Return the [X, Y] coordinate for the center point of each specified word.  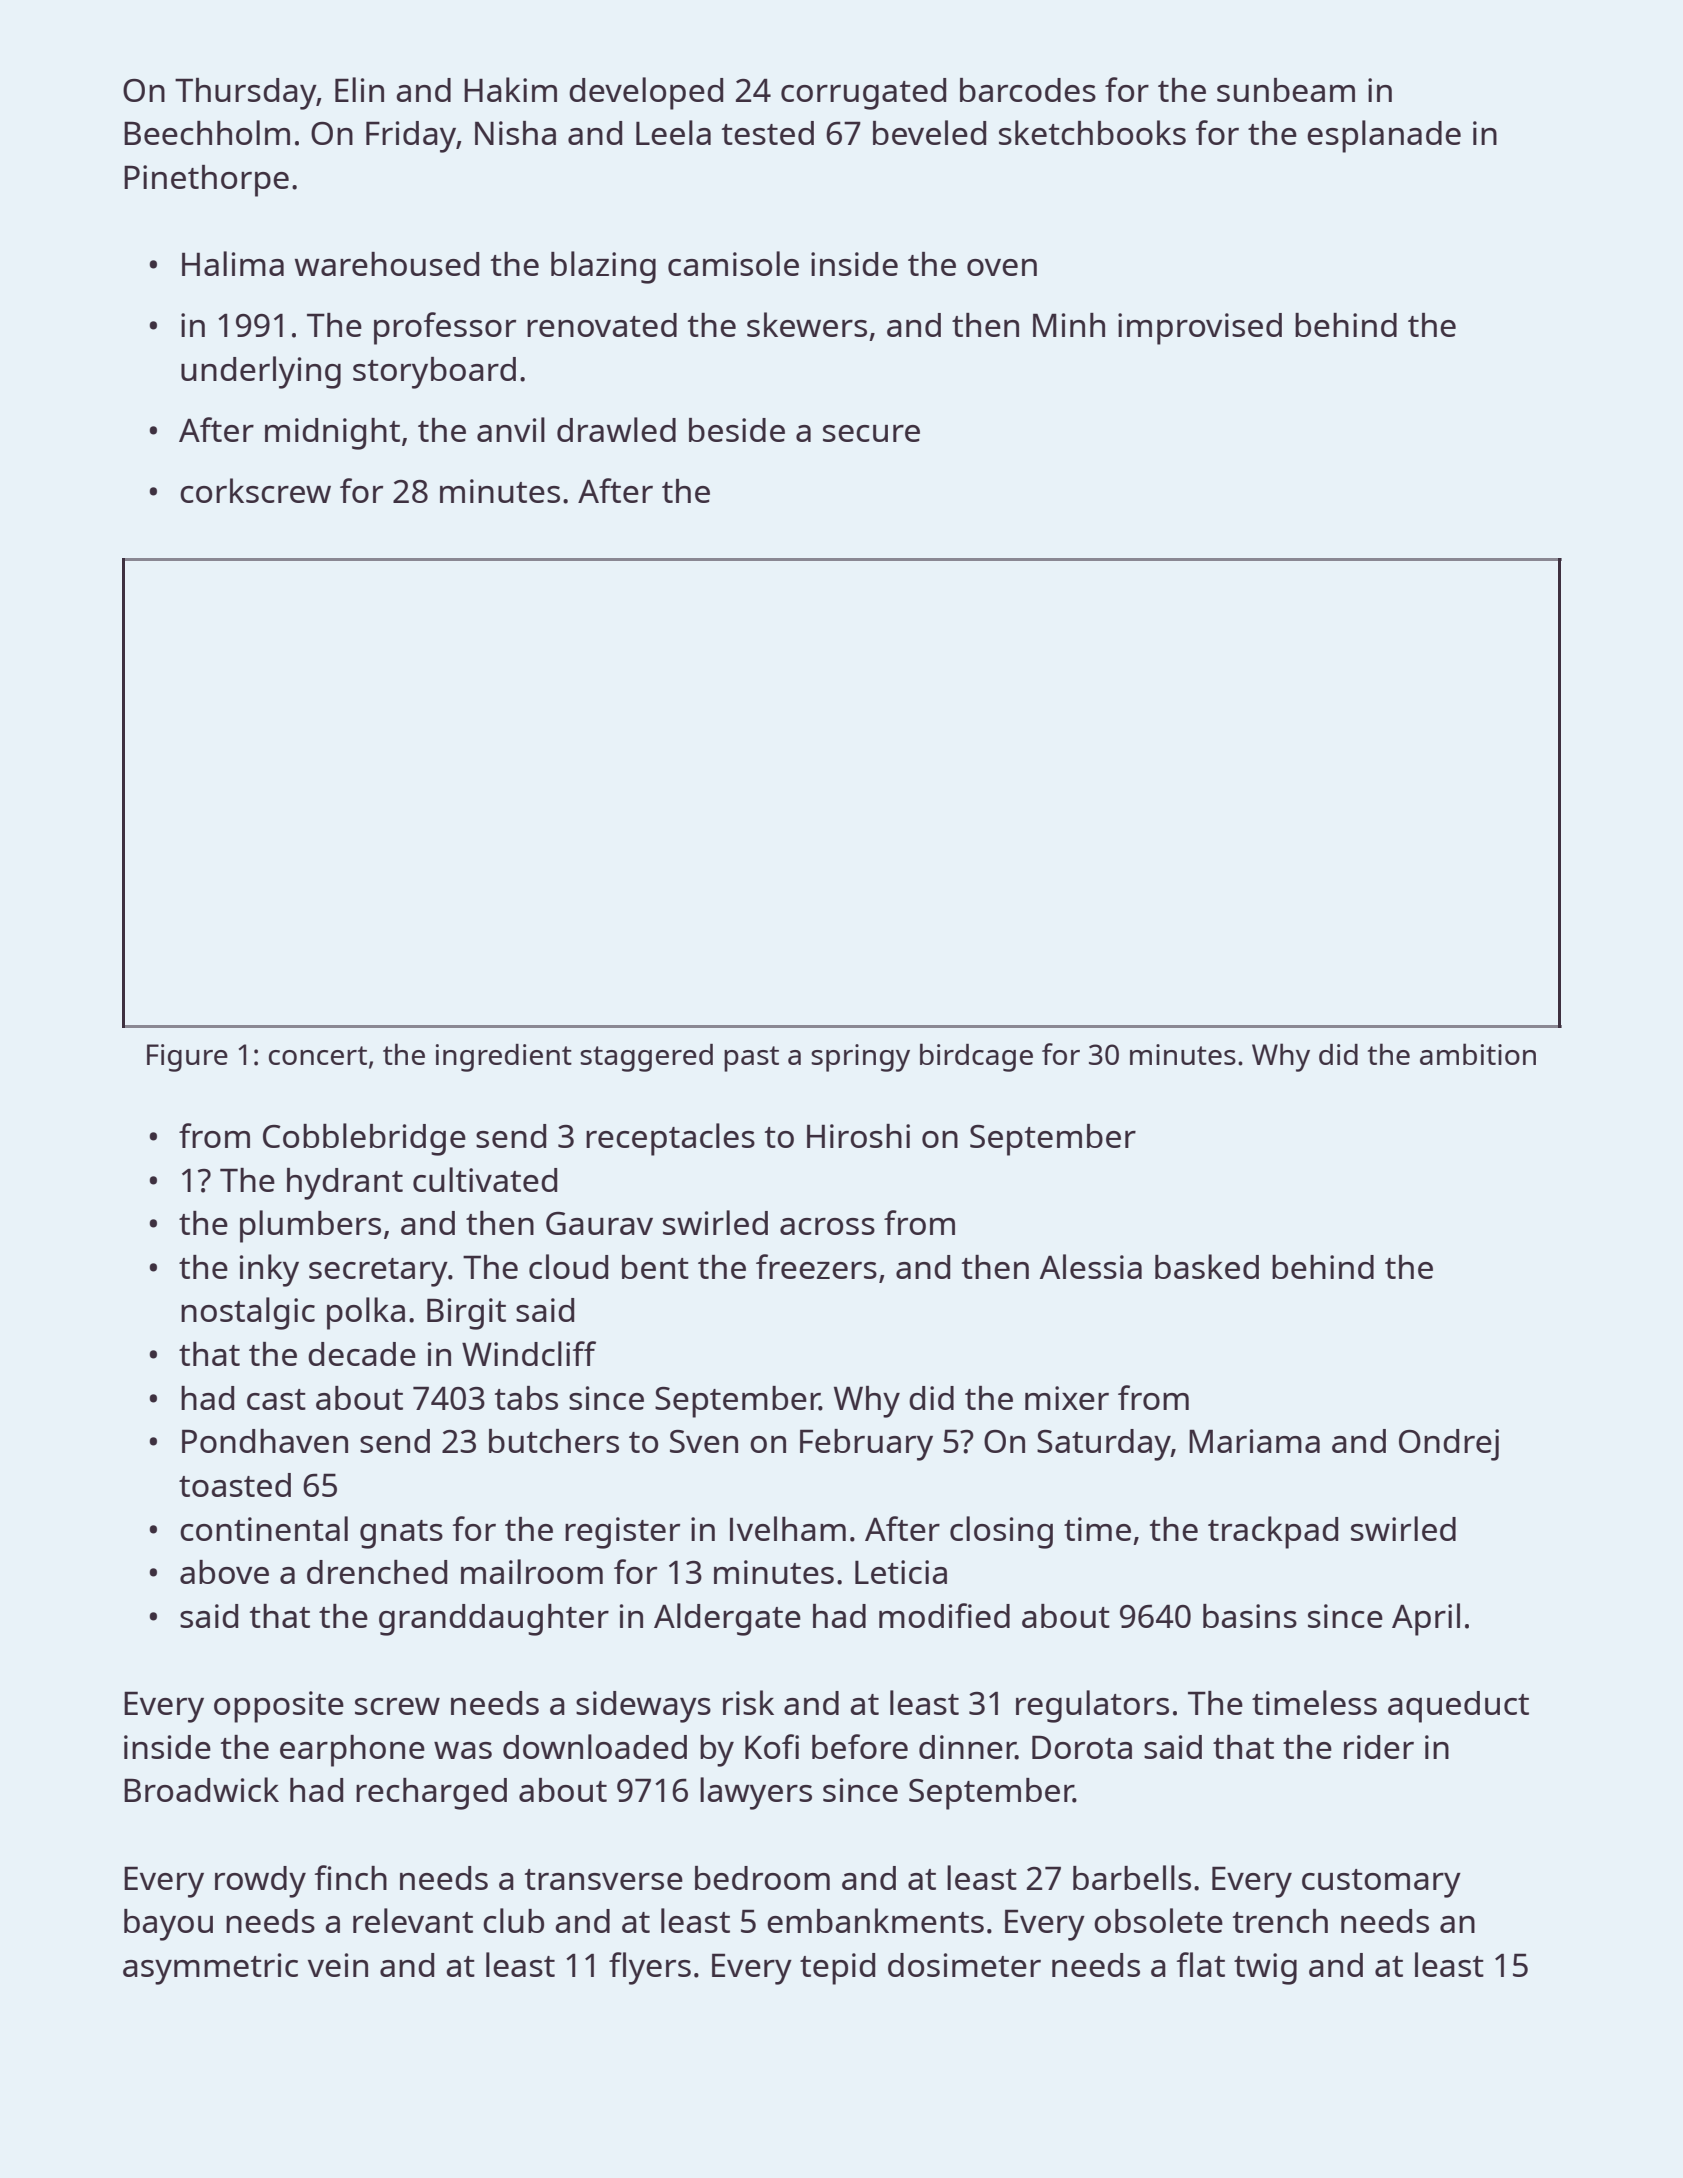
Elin [359, 89]
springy [860, 1058]
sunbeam [1286, 90]
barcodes [1028, 90]
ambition [1478, 1054]
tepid [837, 1969]
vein [338, 1965]
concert [318, 1055]
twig [1265, 1969]
